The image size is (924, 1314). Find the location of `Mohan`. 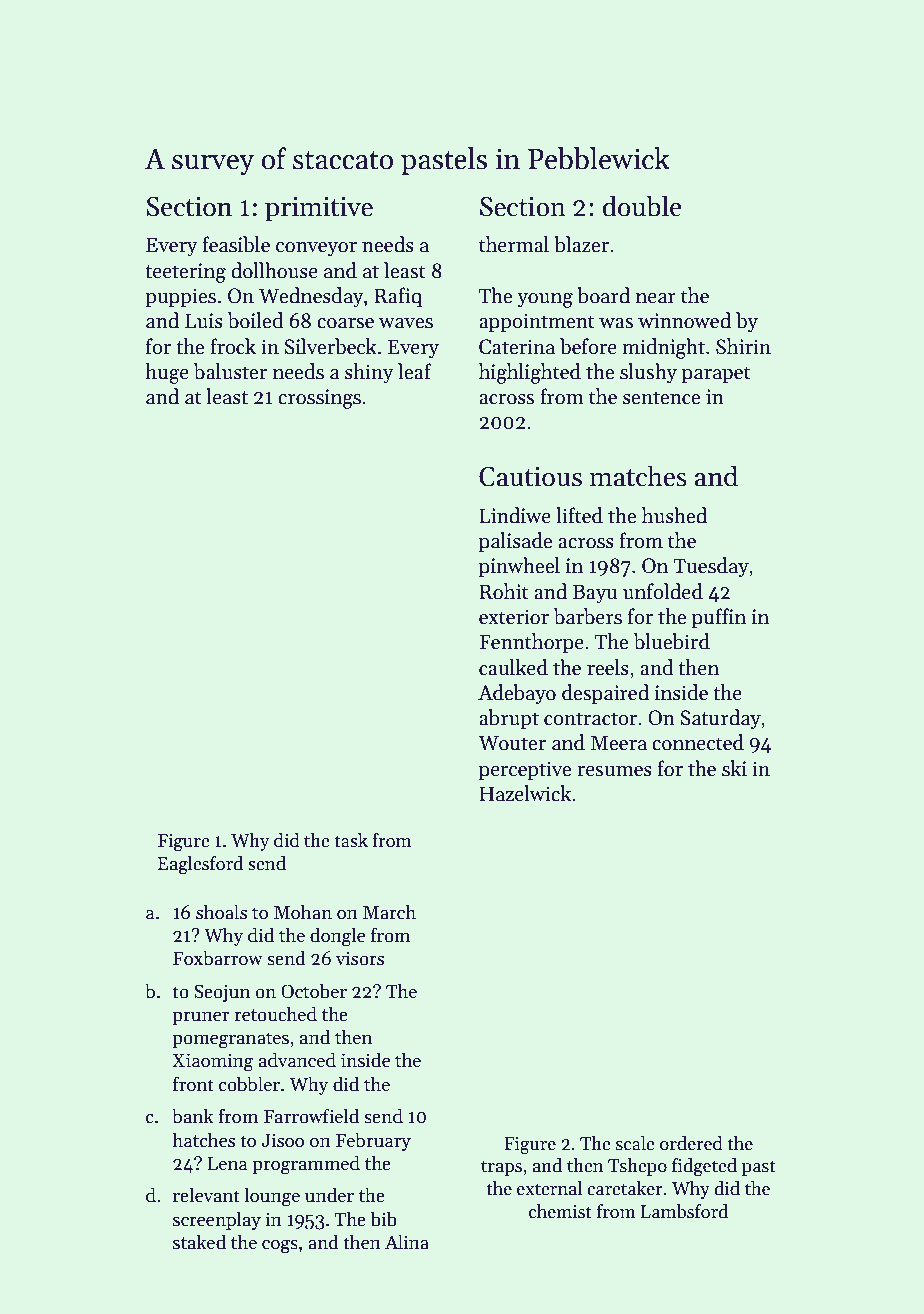

Mohan is located at coordinates (303, 912).
